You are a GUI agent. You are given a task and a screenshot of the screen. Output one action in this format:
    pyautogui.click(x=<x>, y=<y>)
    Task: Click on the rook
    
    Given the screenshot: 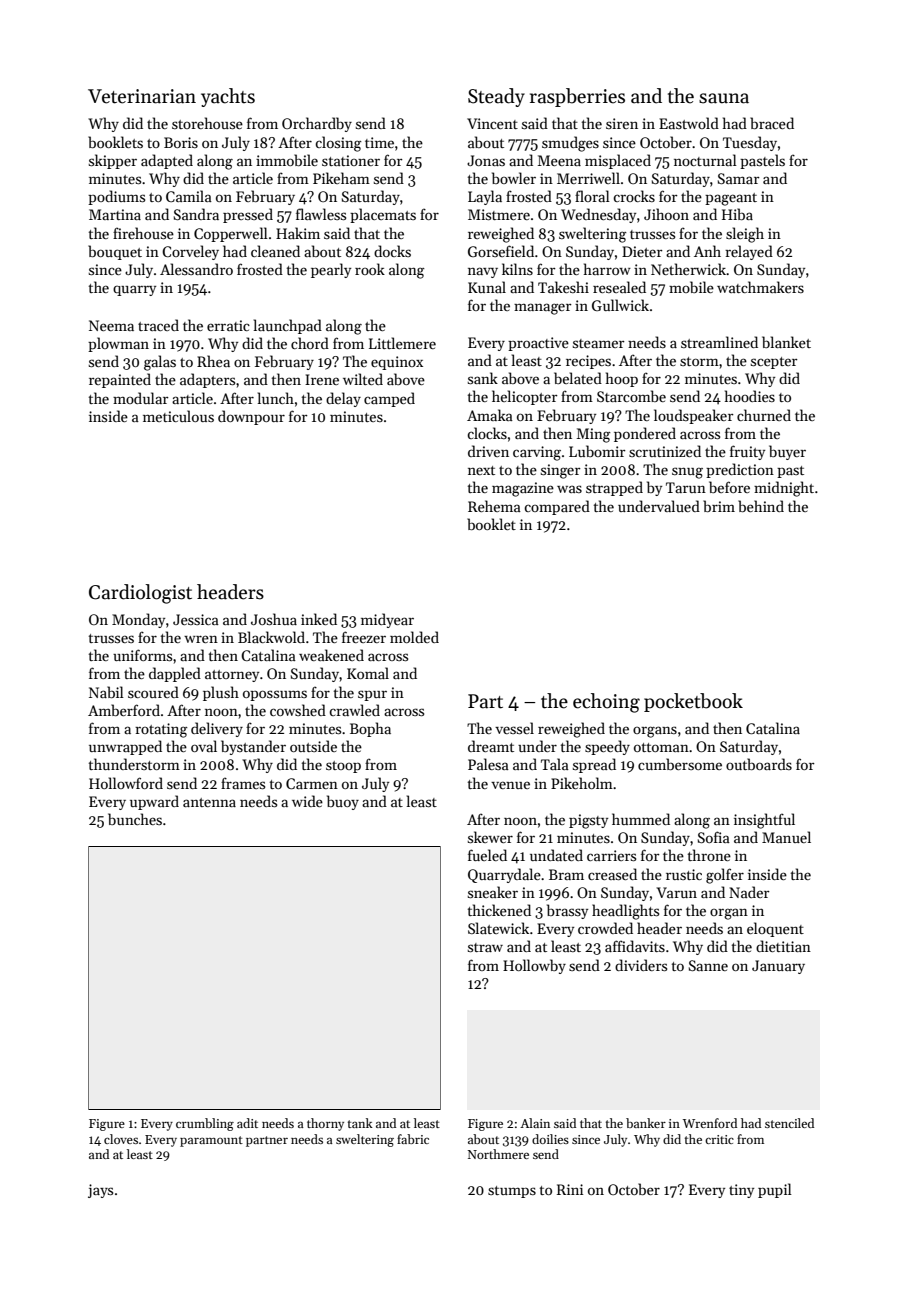 What is the action you would take?
    pyautogui.click(x=370, y=269)
